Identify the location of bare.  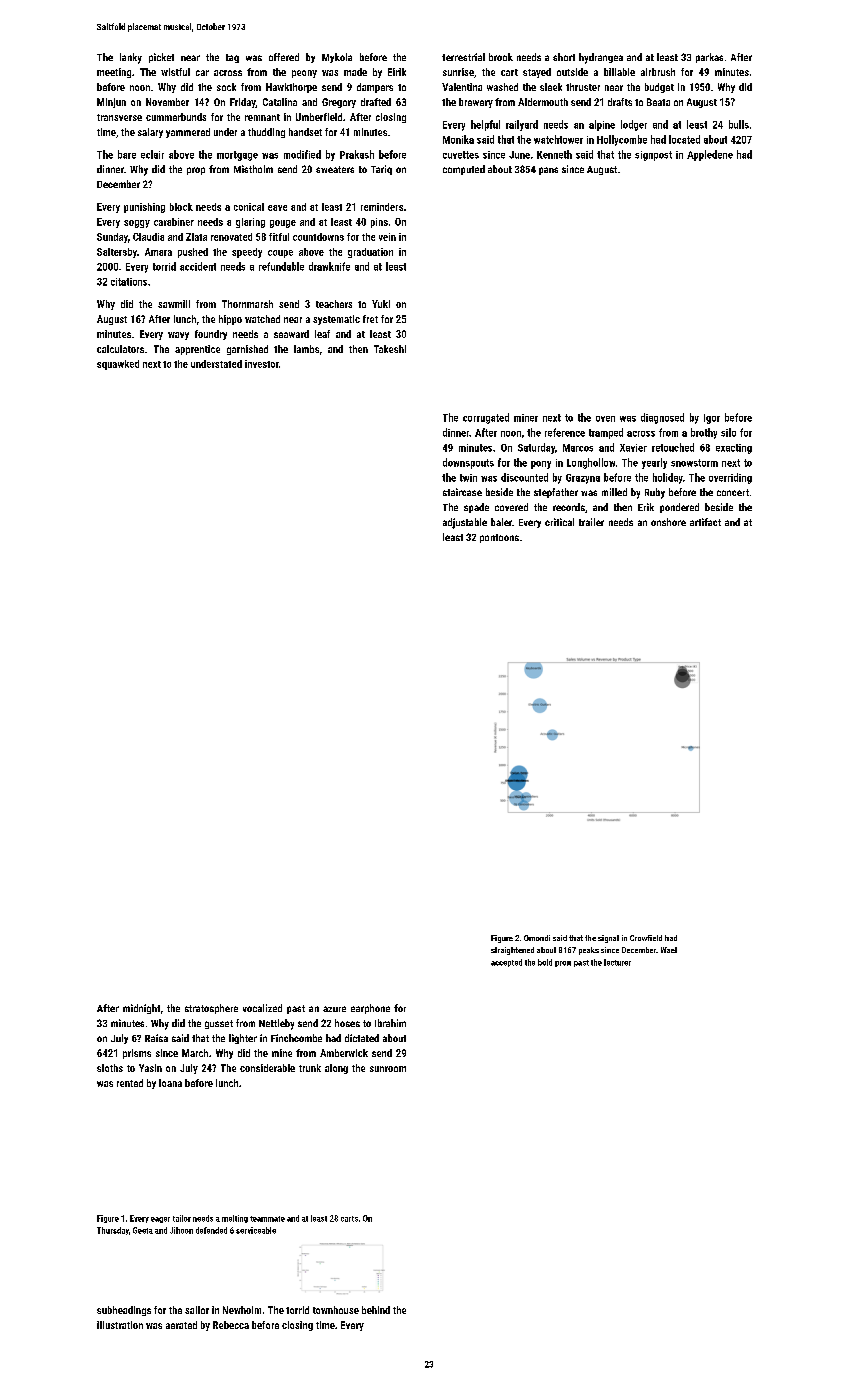
(127, 154).
